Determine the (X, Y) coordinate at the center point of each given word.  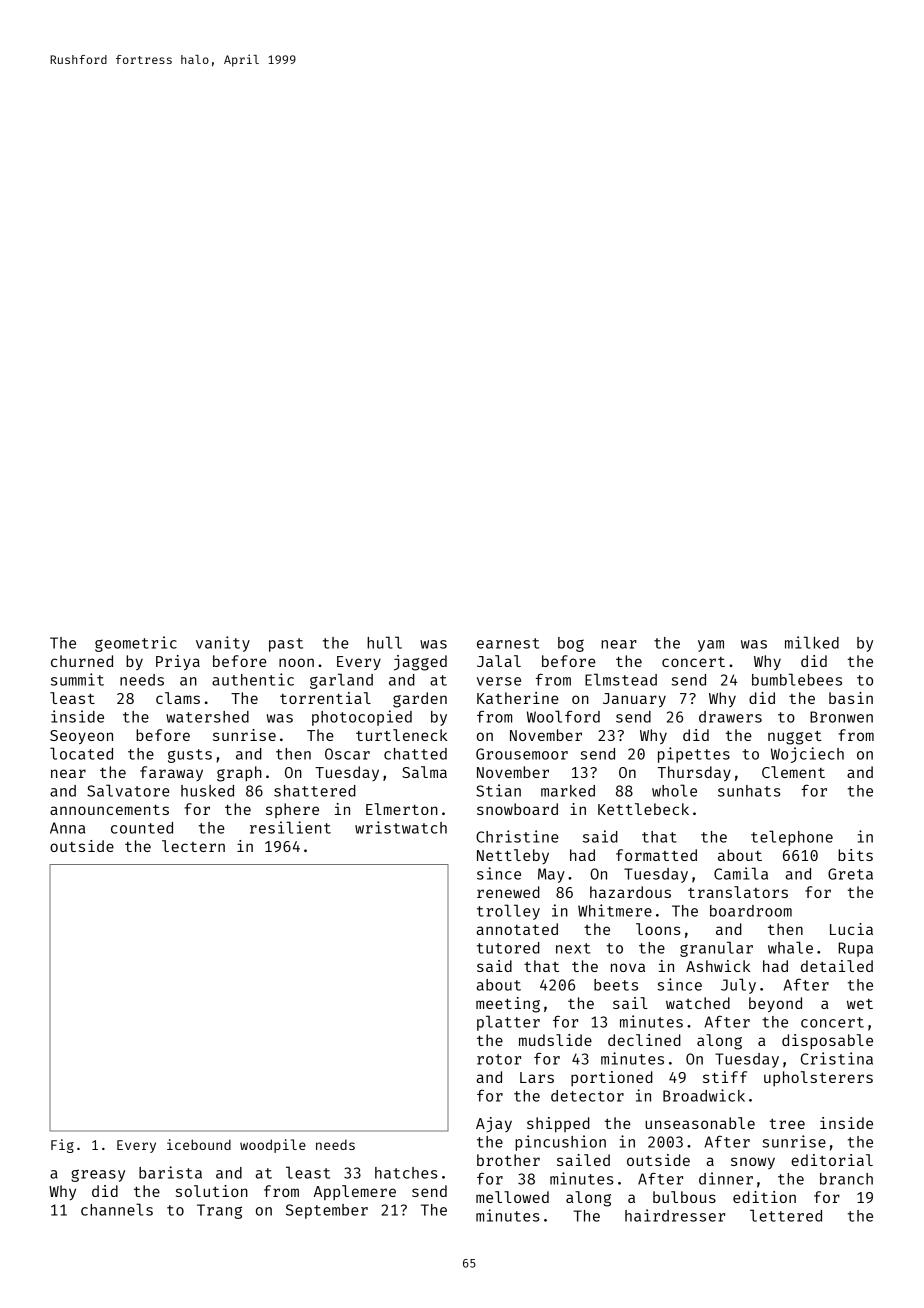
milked (812, 642)
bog (571, 644)
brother (508, 1160)
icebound (199, 1144)
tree (787, 1124)
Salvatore (128, 790)
